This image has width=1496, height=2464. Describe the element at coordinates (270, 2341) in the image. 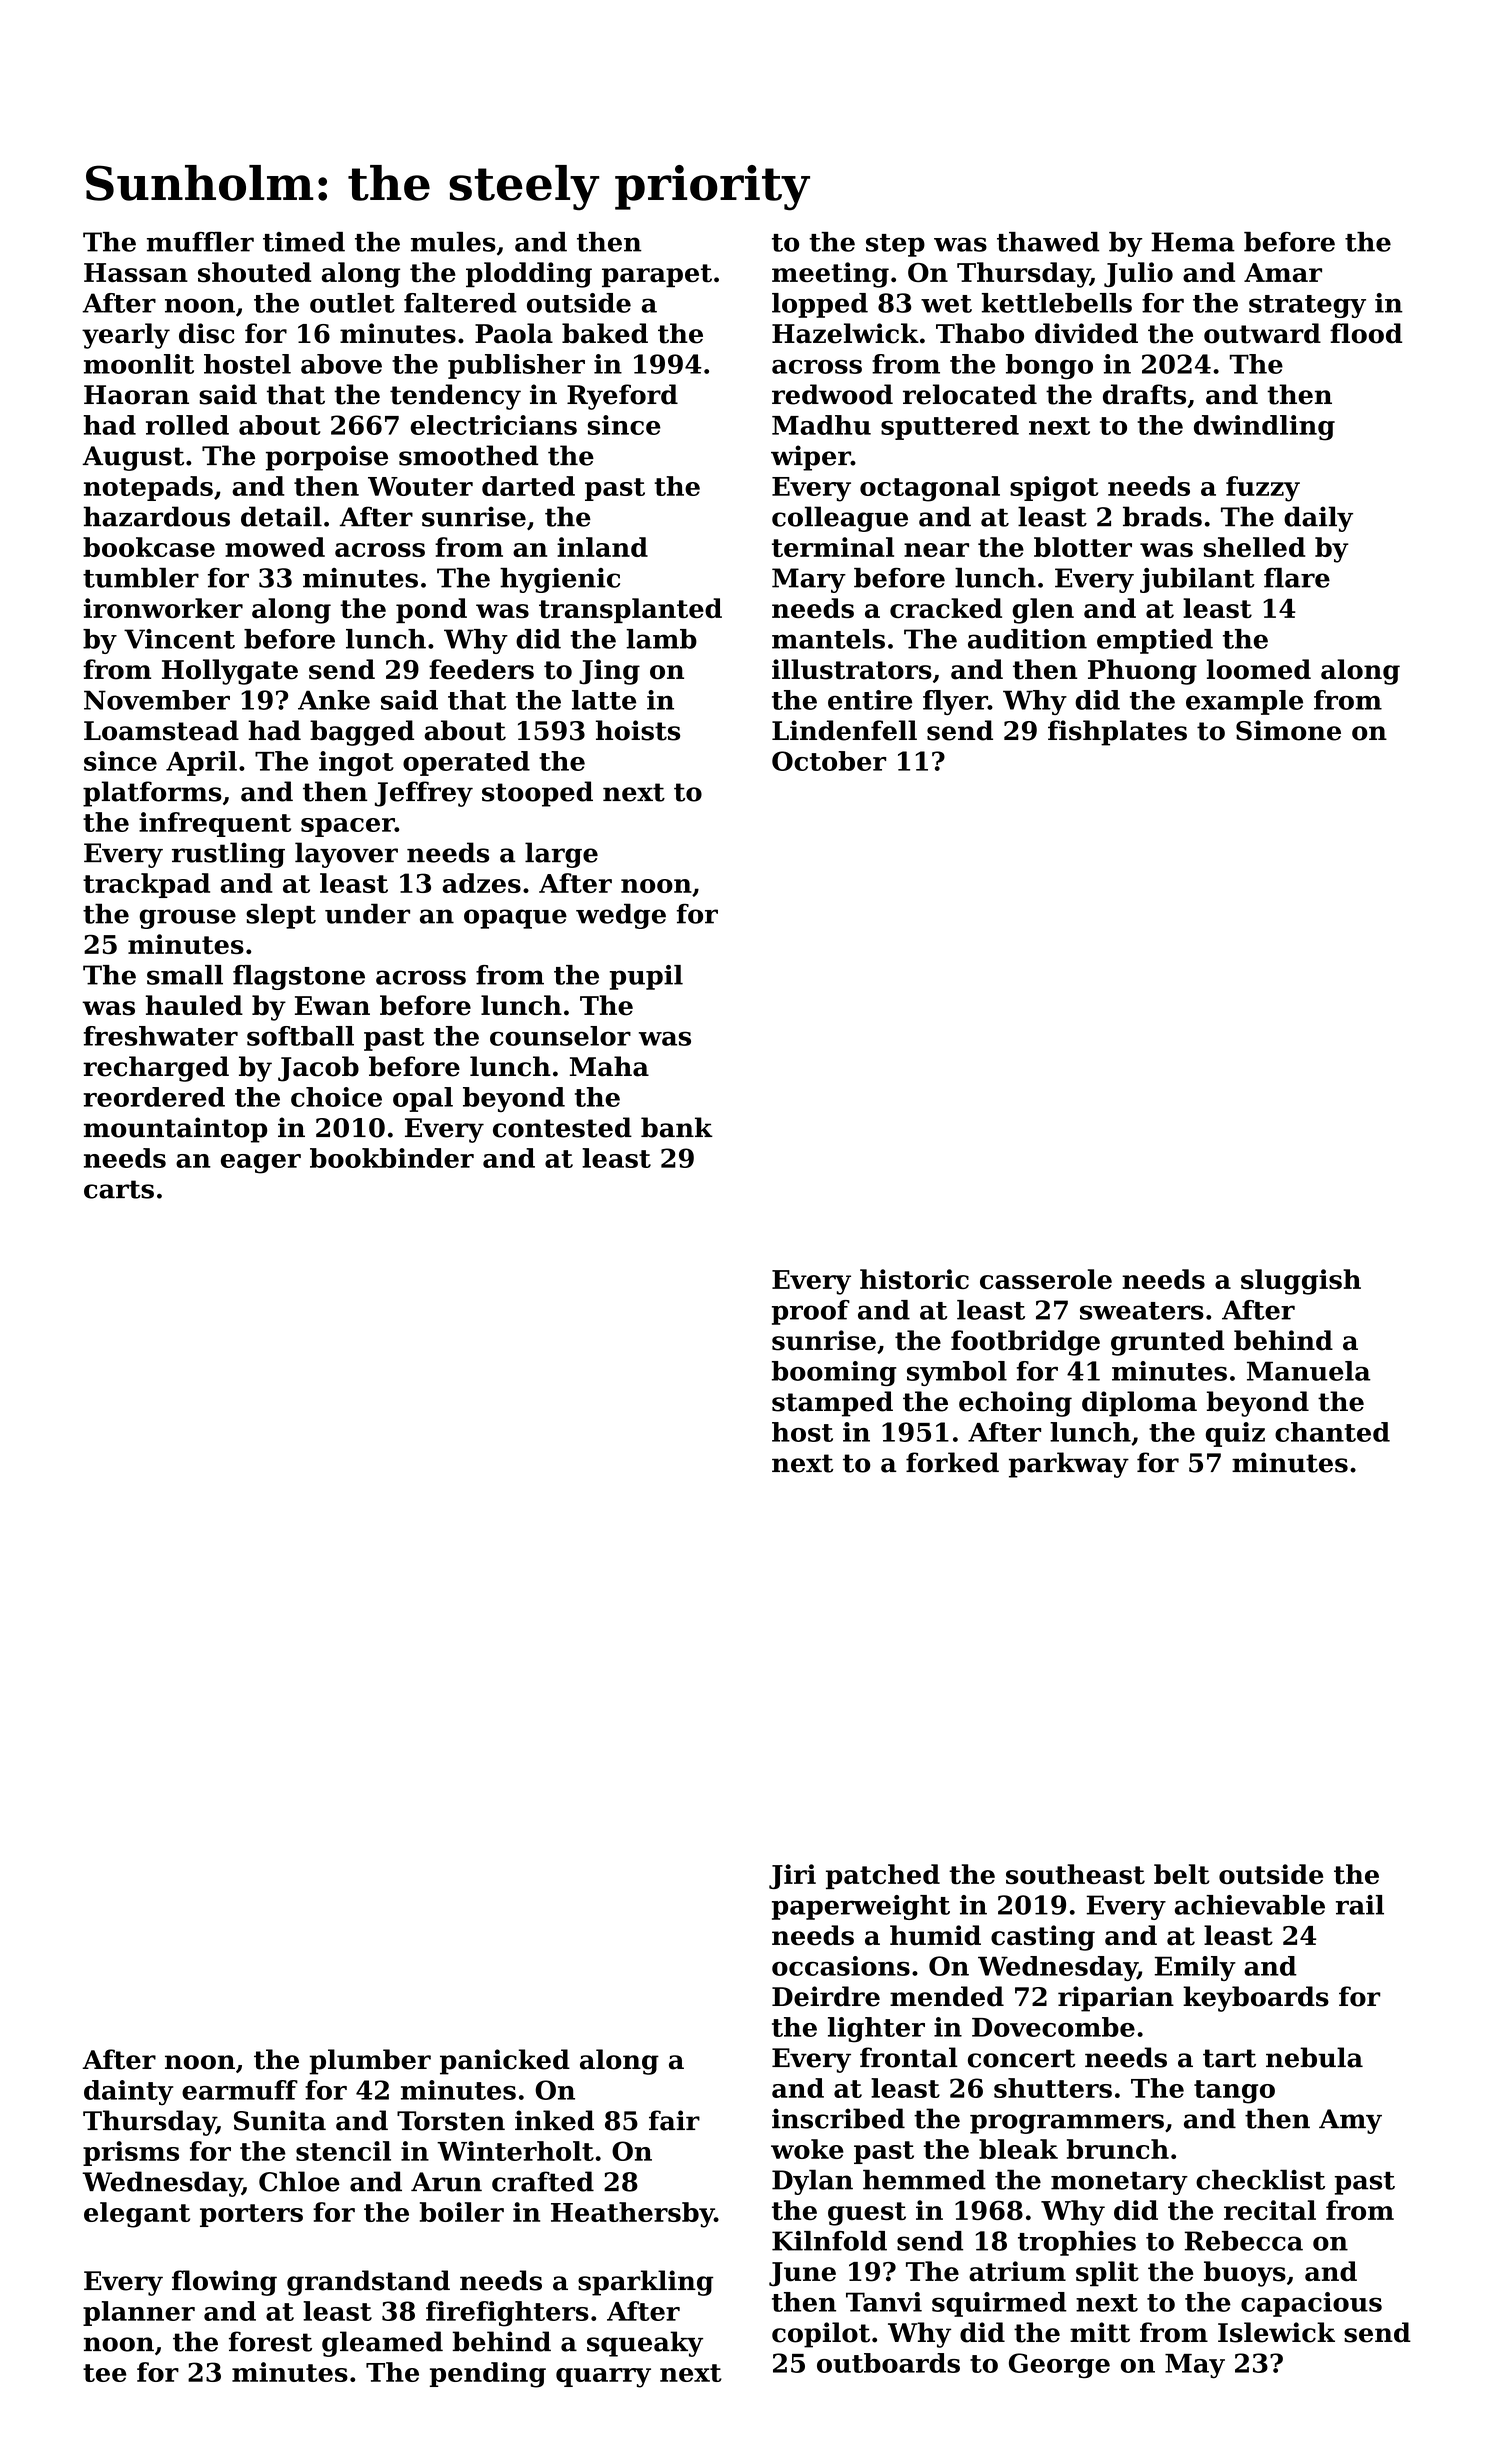

I see `forest` at that location.
